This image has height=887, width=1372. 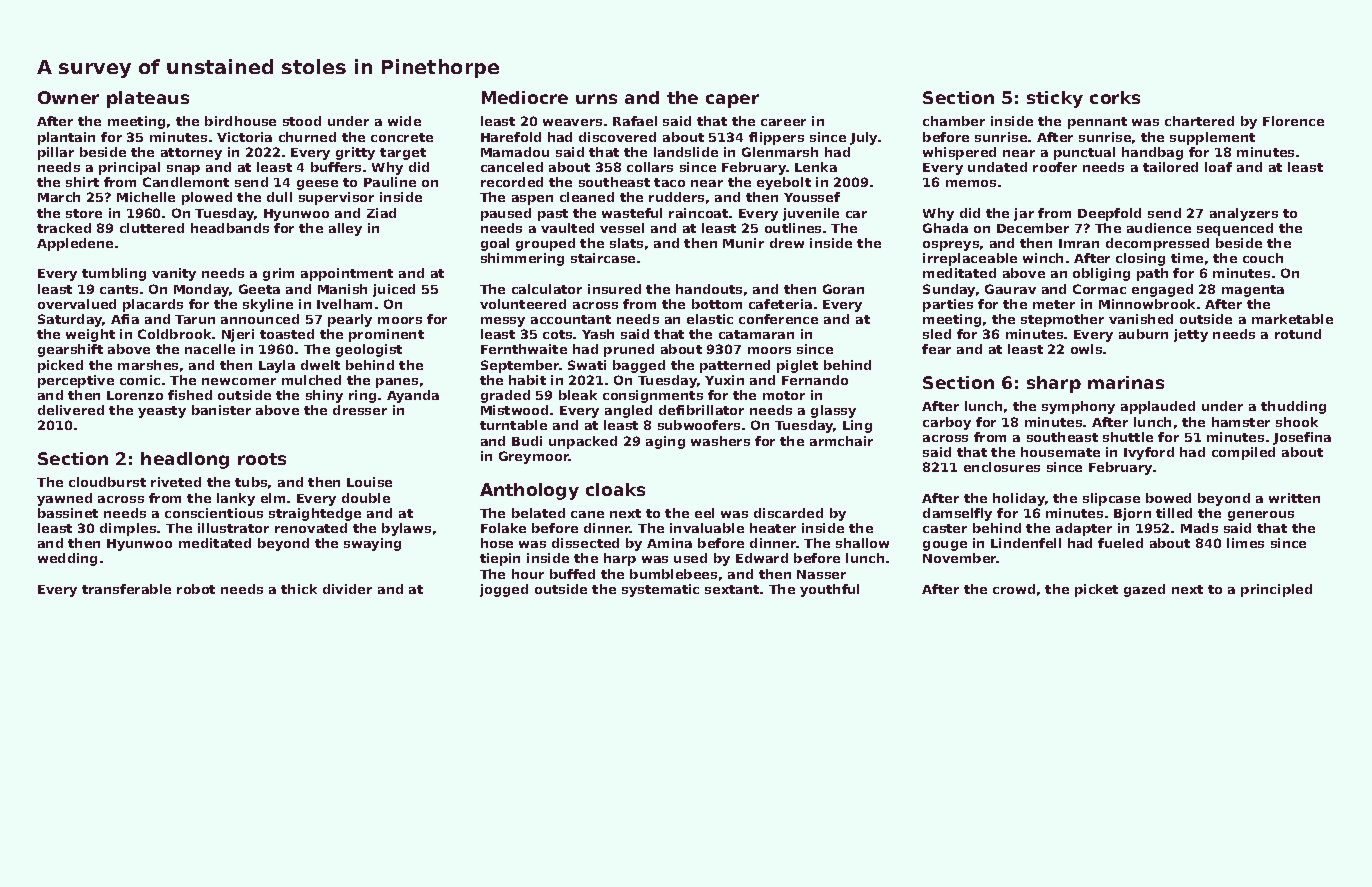 What do you see at coordinates (653, 396) in the image?
I see `consignments` at bounding box center [653, 396].
